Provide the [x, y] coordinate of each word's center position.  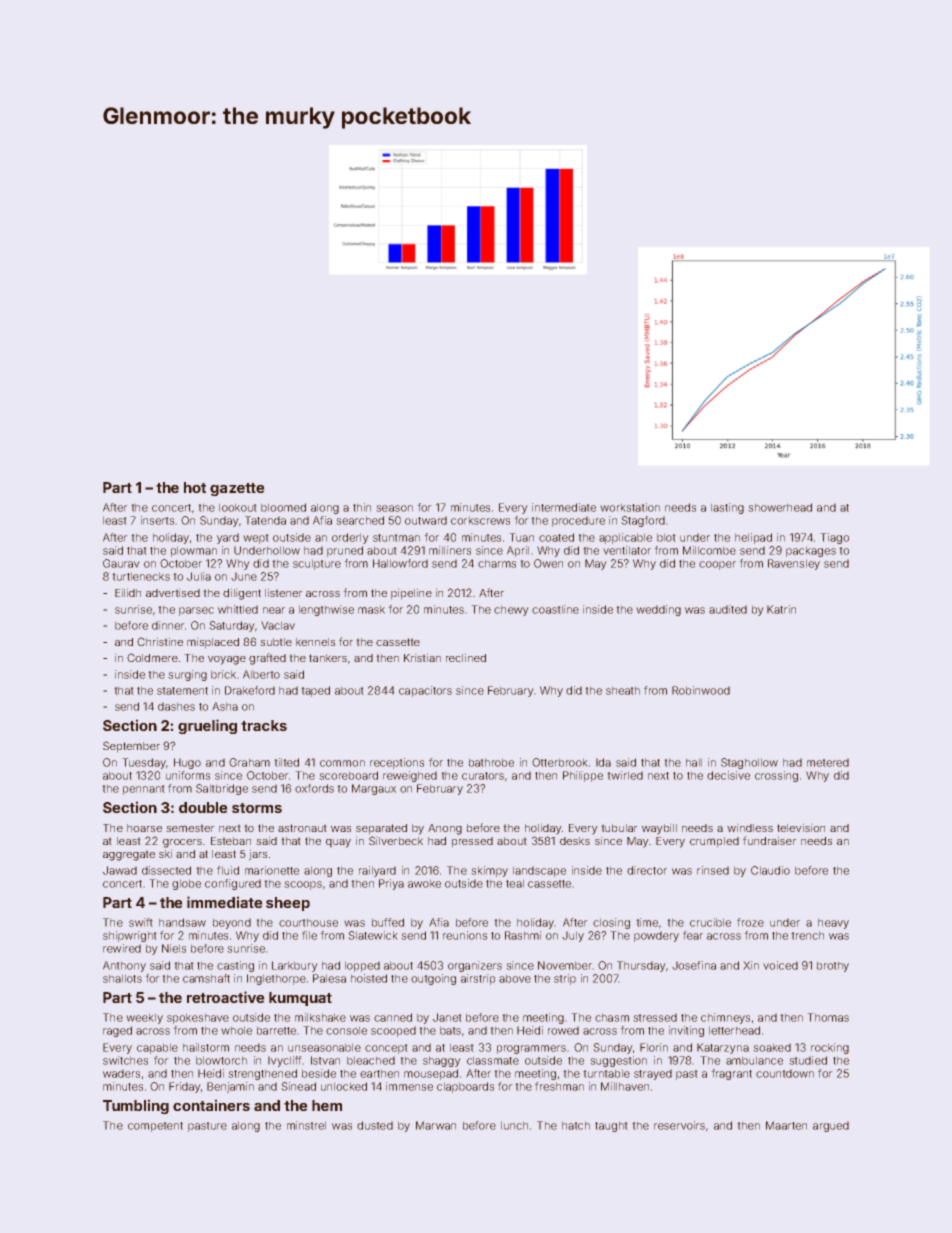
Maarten [786, 1125]
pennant [143, 790]
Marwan [436, 1125]
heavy [833, 924]
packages [811, 552]
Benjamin [230, 1087]
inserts [157, 520]
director [647, 870]
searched [360, 520]
